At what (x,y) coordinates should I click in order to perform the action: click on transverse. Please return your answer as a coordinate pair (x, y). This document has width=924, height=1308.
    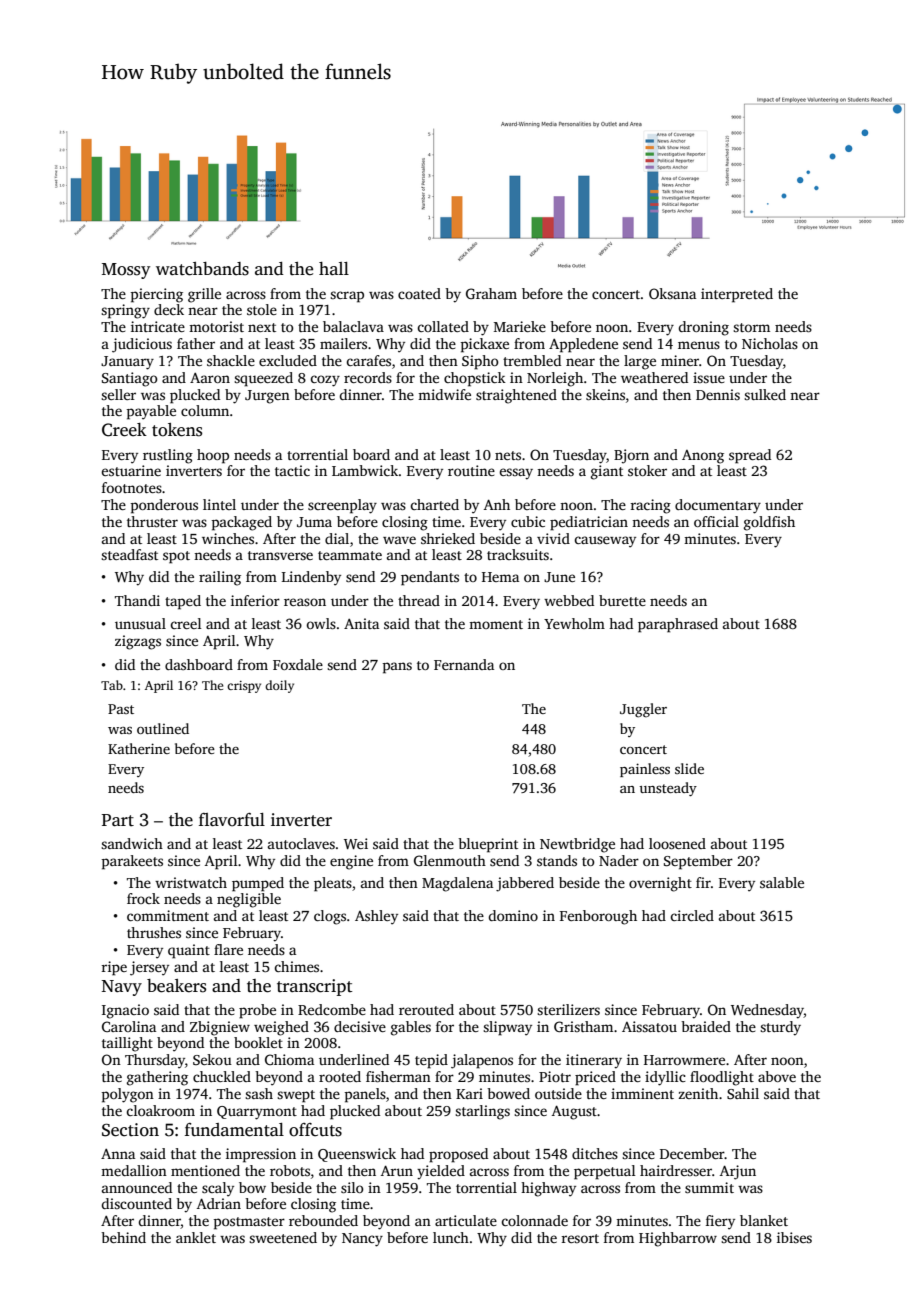
    Looking at the image, I should click on (280, 555).
